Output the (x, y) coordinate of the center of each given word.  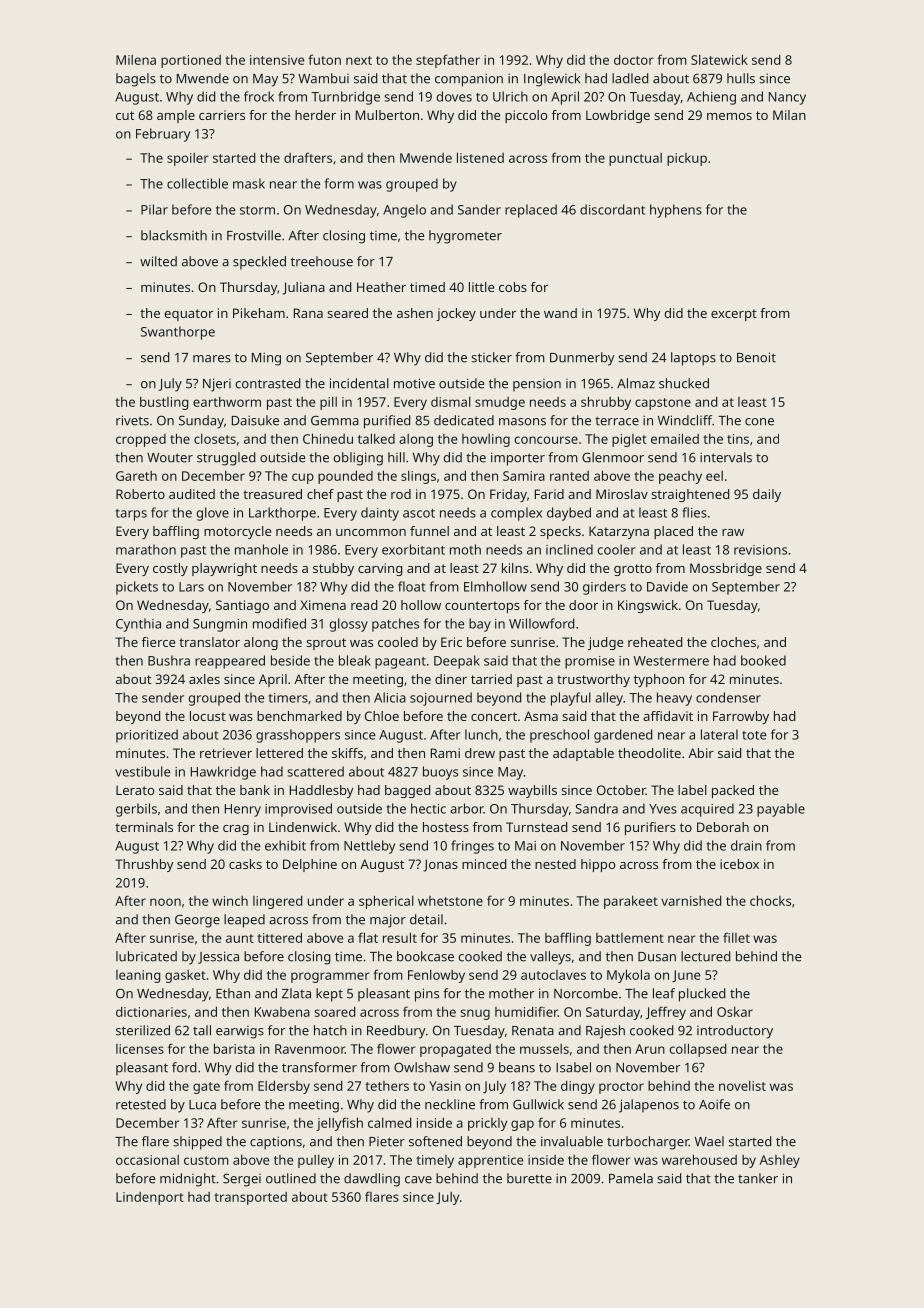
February (163, 135)
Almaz (636, 383)
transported (250, 1198)
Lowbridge (618, 116)
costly (170, 569)
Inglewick (552, 80)
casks (245, 864)
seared (347, 313)
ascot (419, 513)
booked (763, 660)
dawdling (372, 1180)
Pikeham (259, 313)
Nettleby (369, 847)
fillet (736, 937)
